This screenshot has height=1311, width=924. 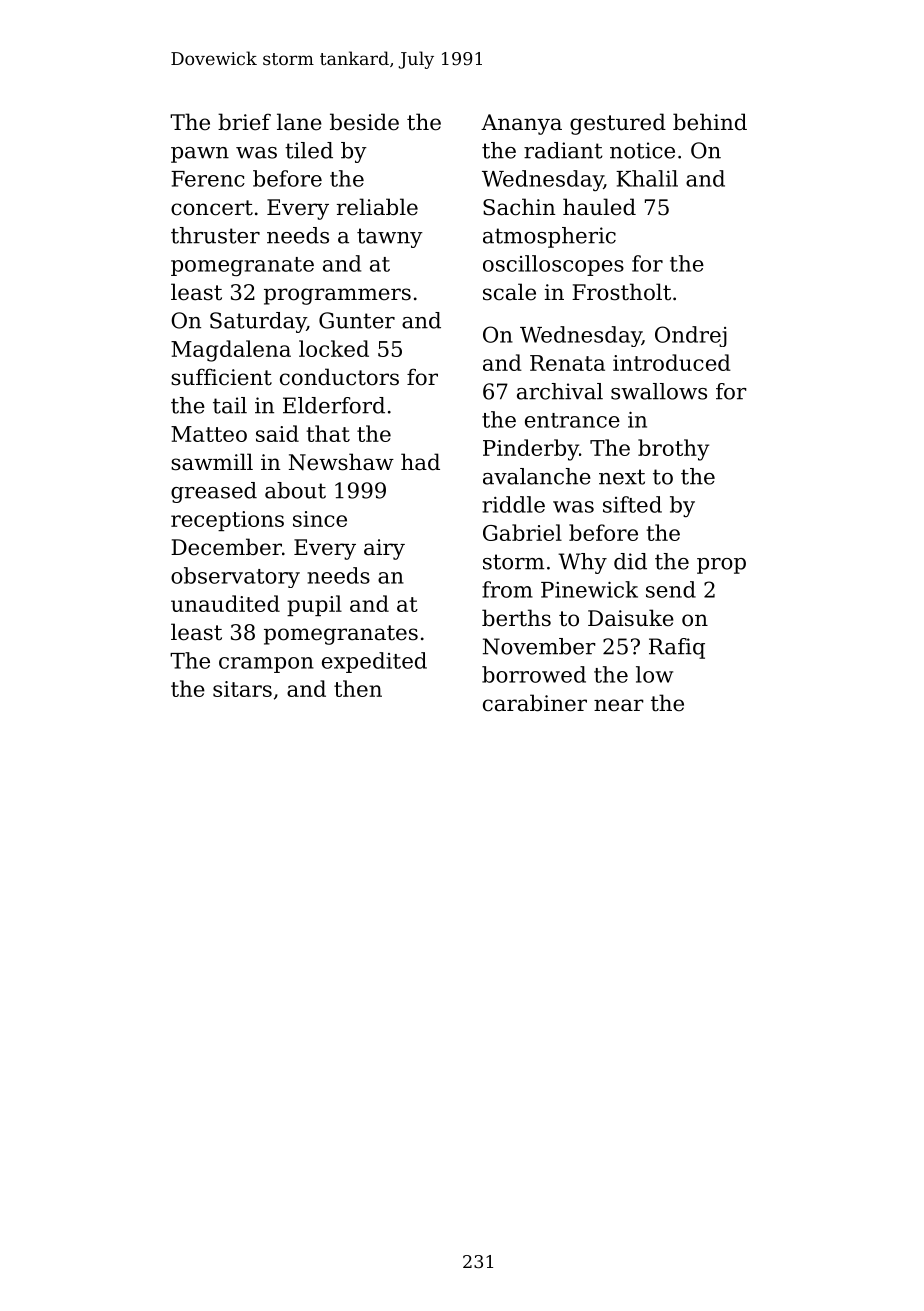 I want to click on introduced, so click(x=672, y=362).
